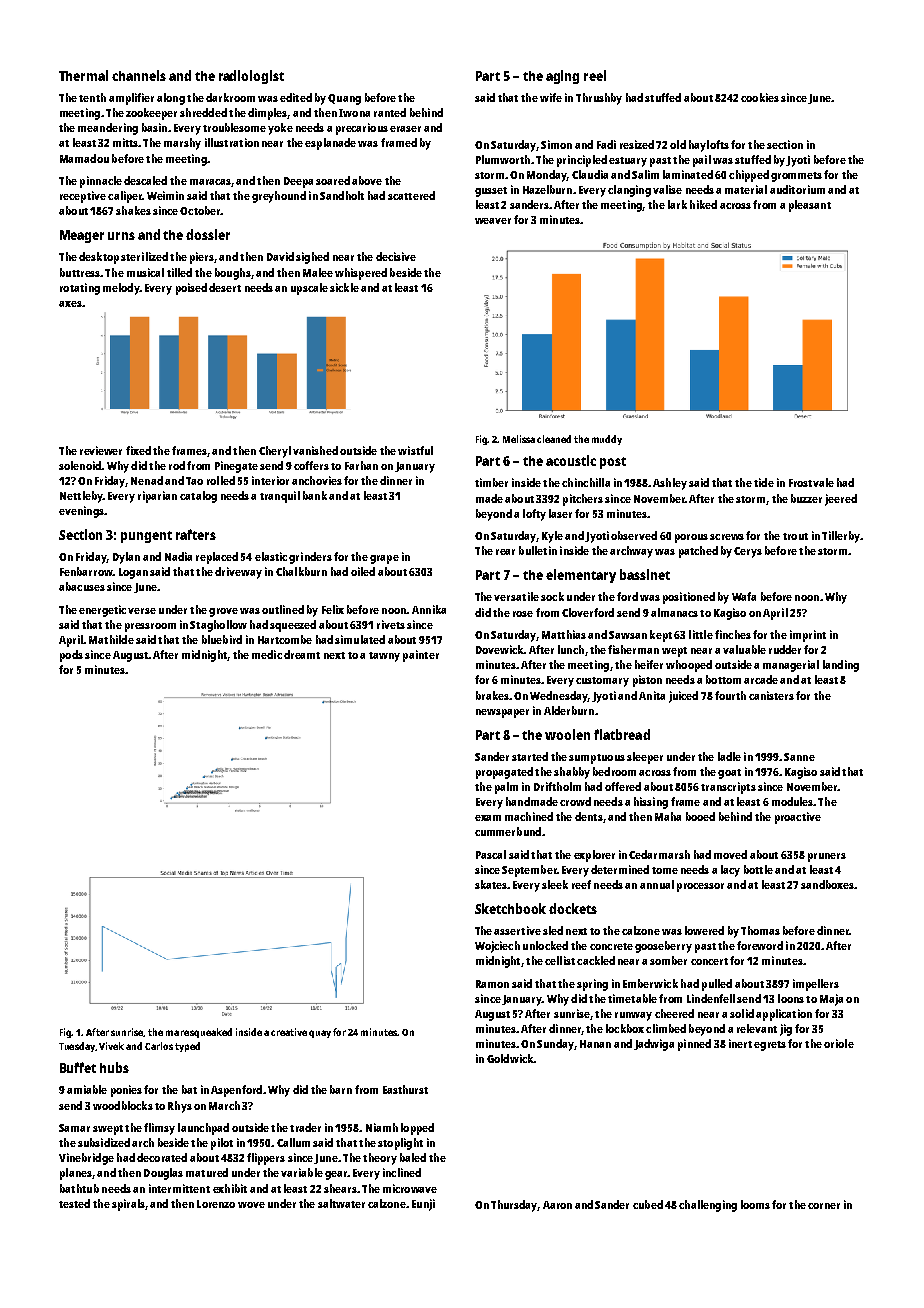 The image size is (924, 1308). Describe the element at coordinates (760, 97) in the page. I see `cookies` at that location.
